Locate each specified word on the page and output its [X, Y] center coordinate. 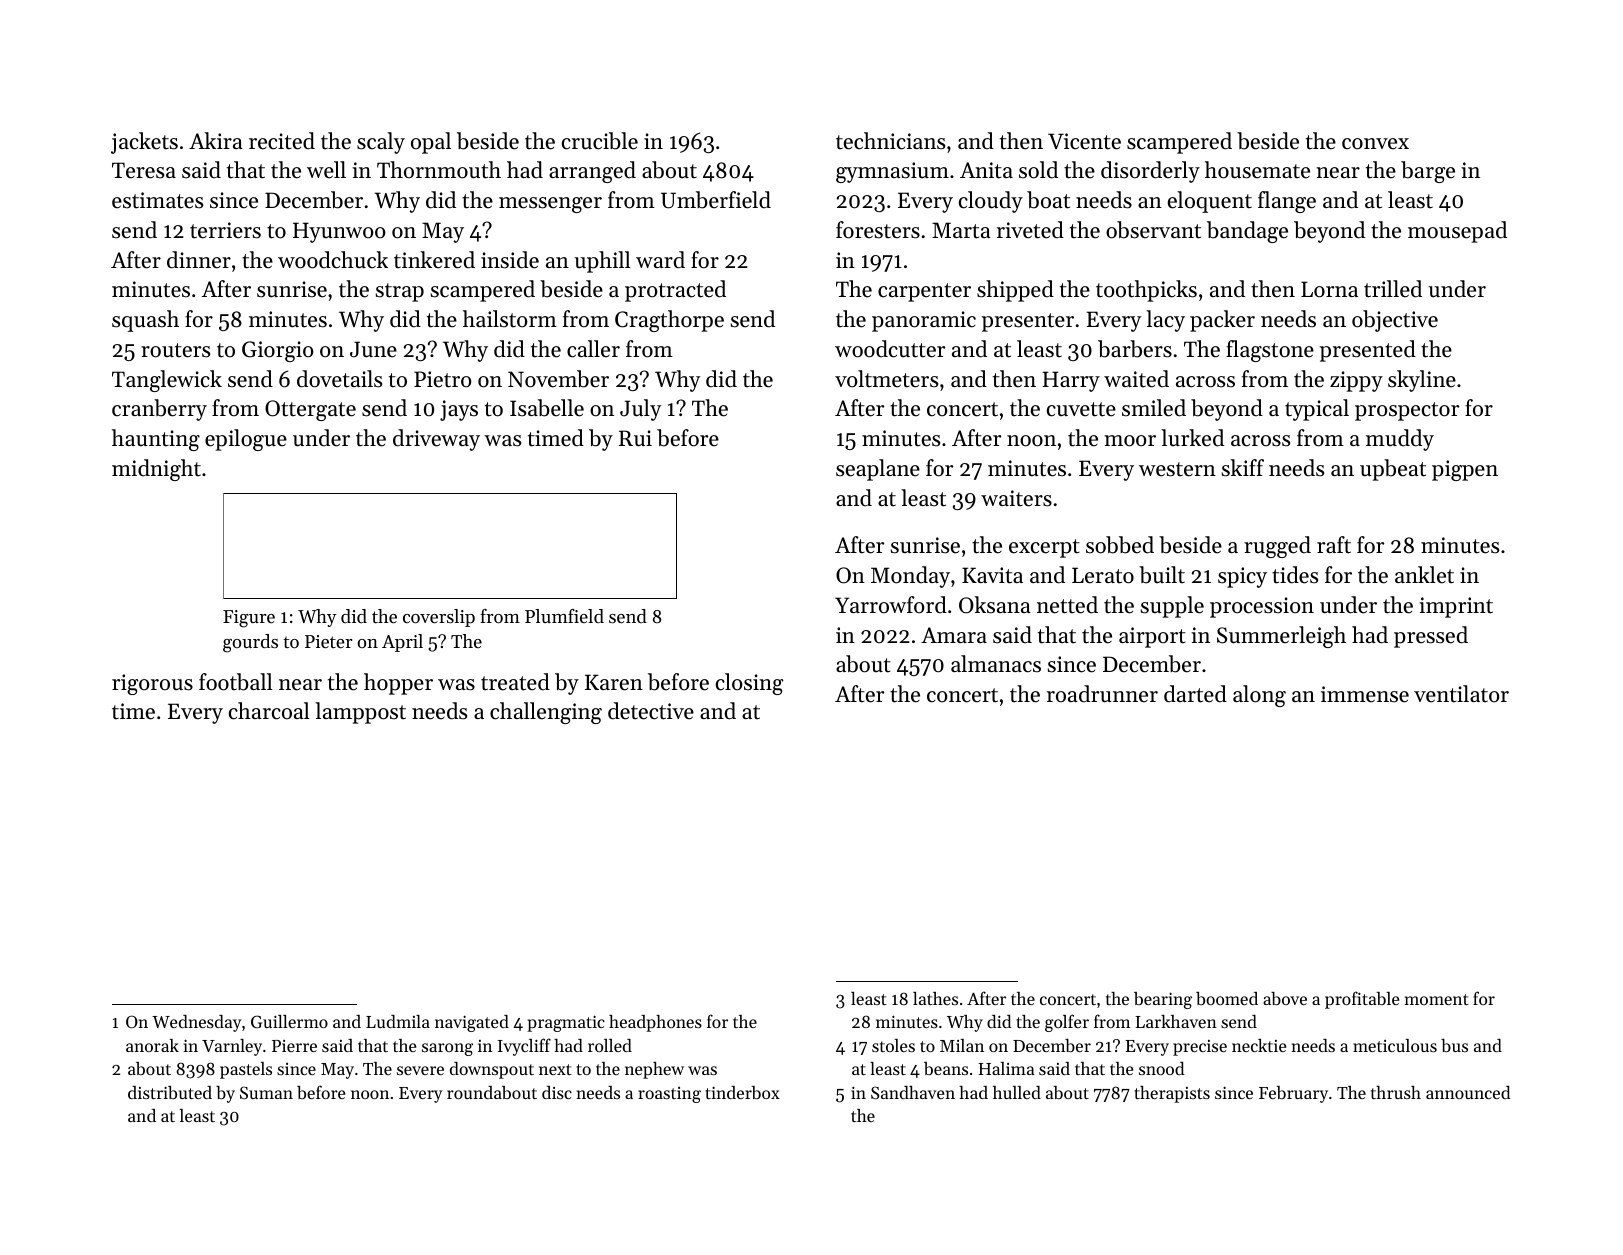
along [1259, 696]
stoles [893, 1045]
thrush [1396, 1092]
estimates [157, 200]
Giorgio [278, 351]
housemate [1257, 170]
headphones [655, 1023]
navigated [472, 1023]
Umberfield [716, 200]
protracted [675, 291]
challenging [546, 713]
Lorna [1329, 289]
